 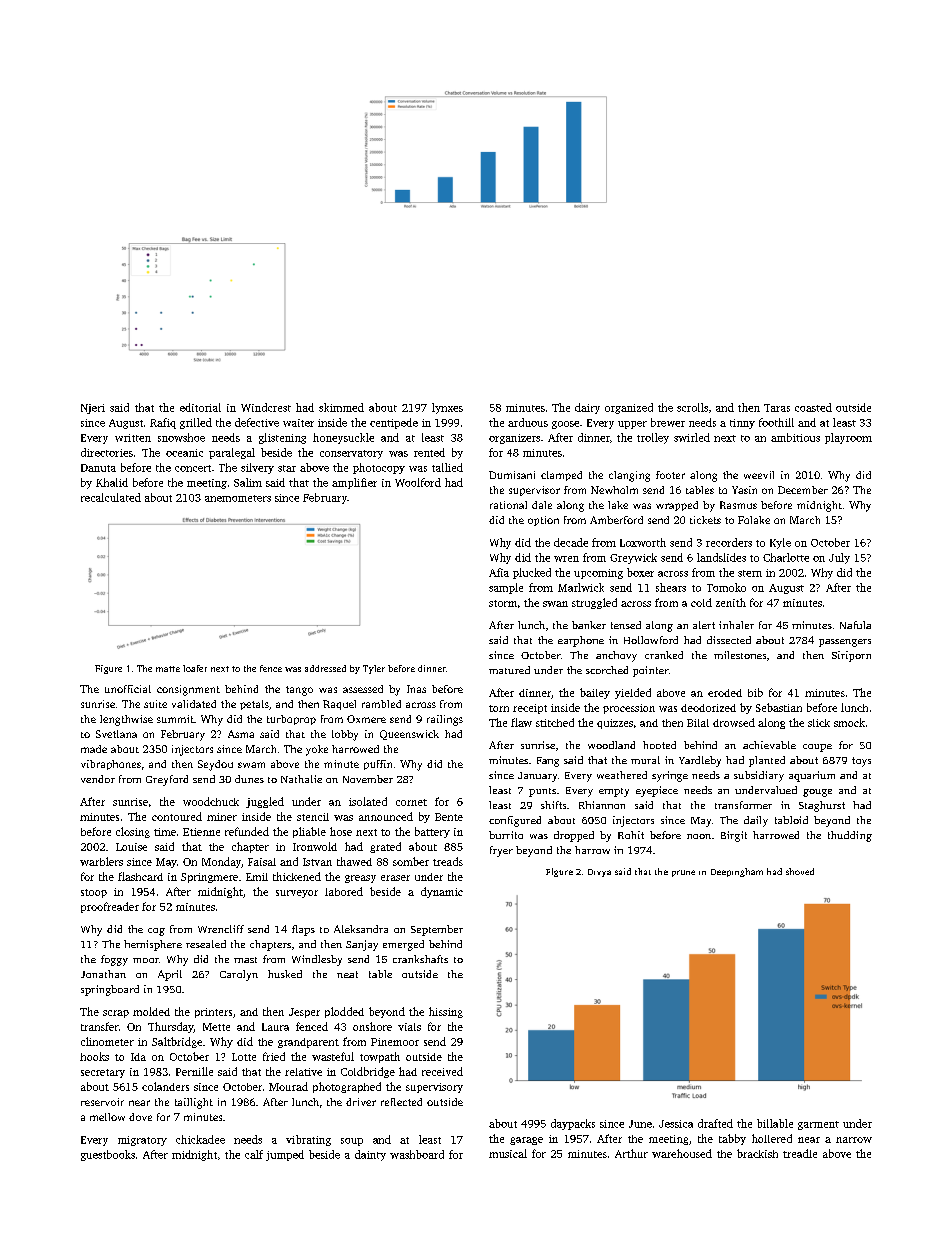 What do you see at coordinates (629, 408) in the screenshot?
I see `organized` at bounding box center [629, 408].
